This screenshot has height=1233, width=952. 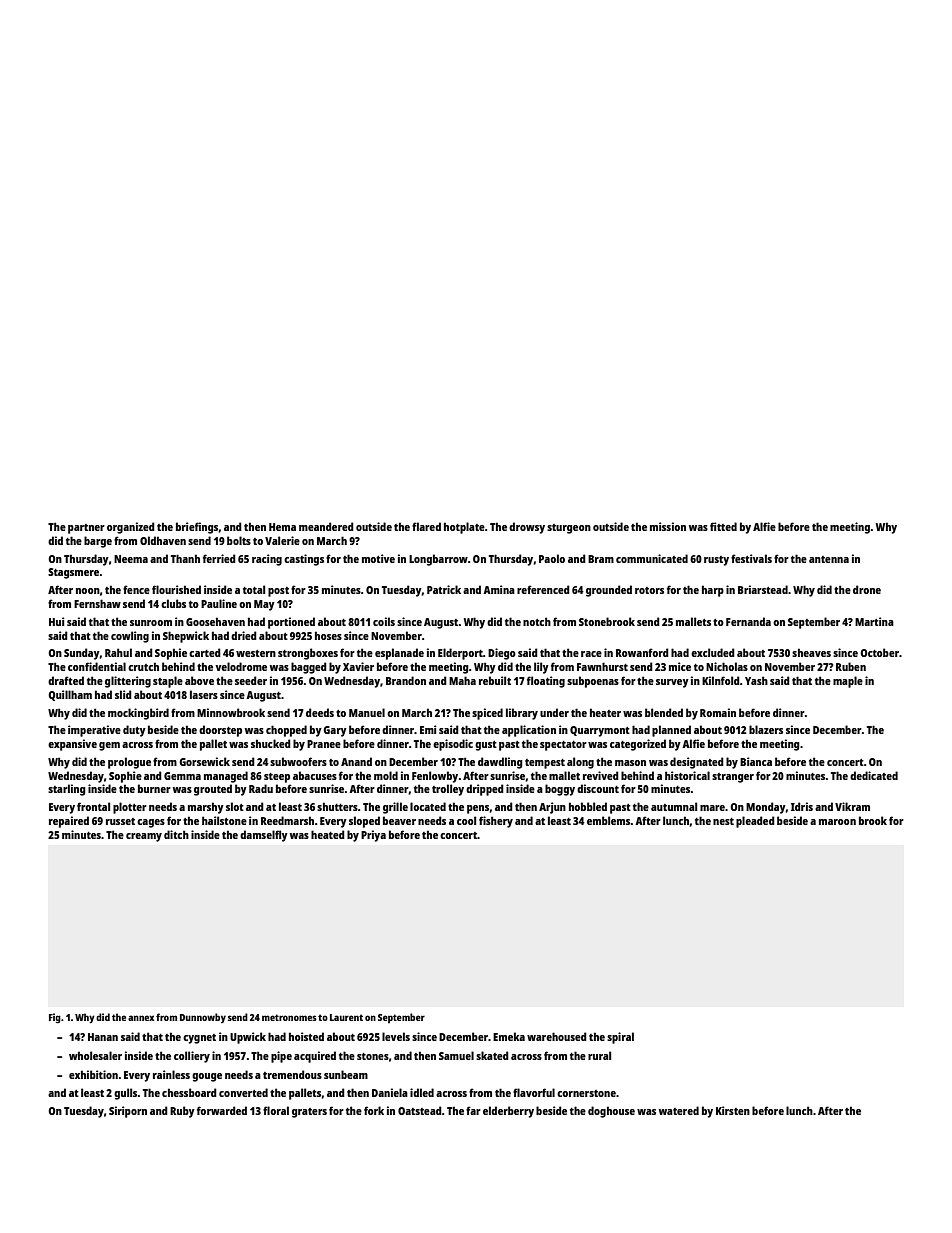 I want to click on spiral, so click(x=620, y=1038).
